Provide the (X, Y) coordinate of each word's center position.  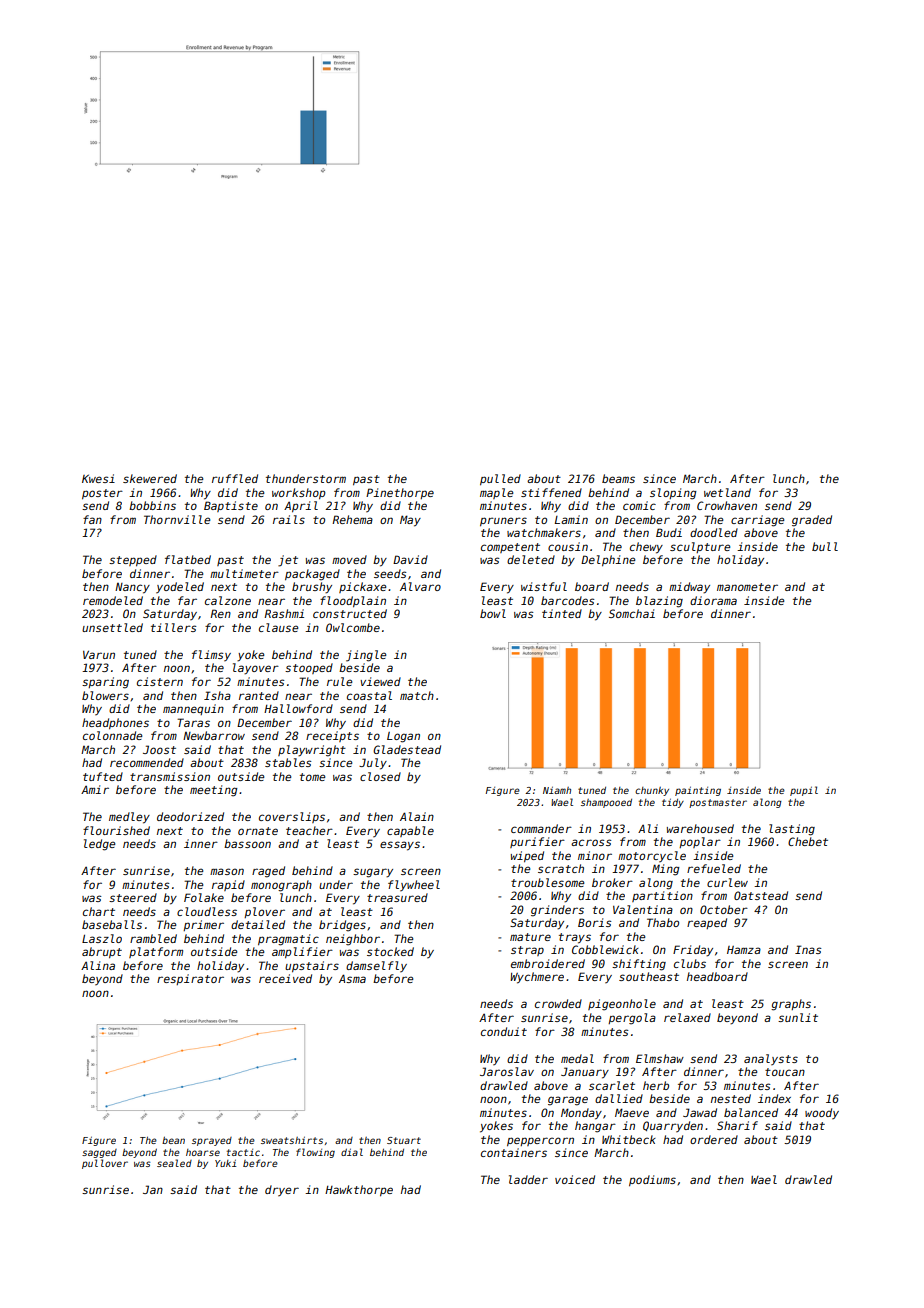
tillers (173, 627)
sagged (99, 1153)
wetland (727, 492)
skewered (150, 478)
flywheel (414, 885)
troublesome (547, 882)
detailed (258, 924)
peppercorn (540, 1141)
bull (825, 546)
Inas (808, 949)
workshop (299, 493)
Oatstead (761, 895)
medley (129, 818)
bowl (493, 613)
